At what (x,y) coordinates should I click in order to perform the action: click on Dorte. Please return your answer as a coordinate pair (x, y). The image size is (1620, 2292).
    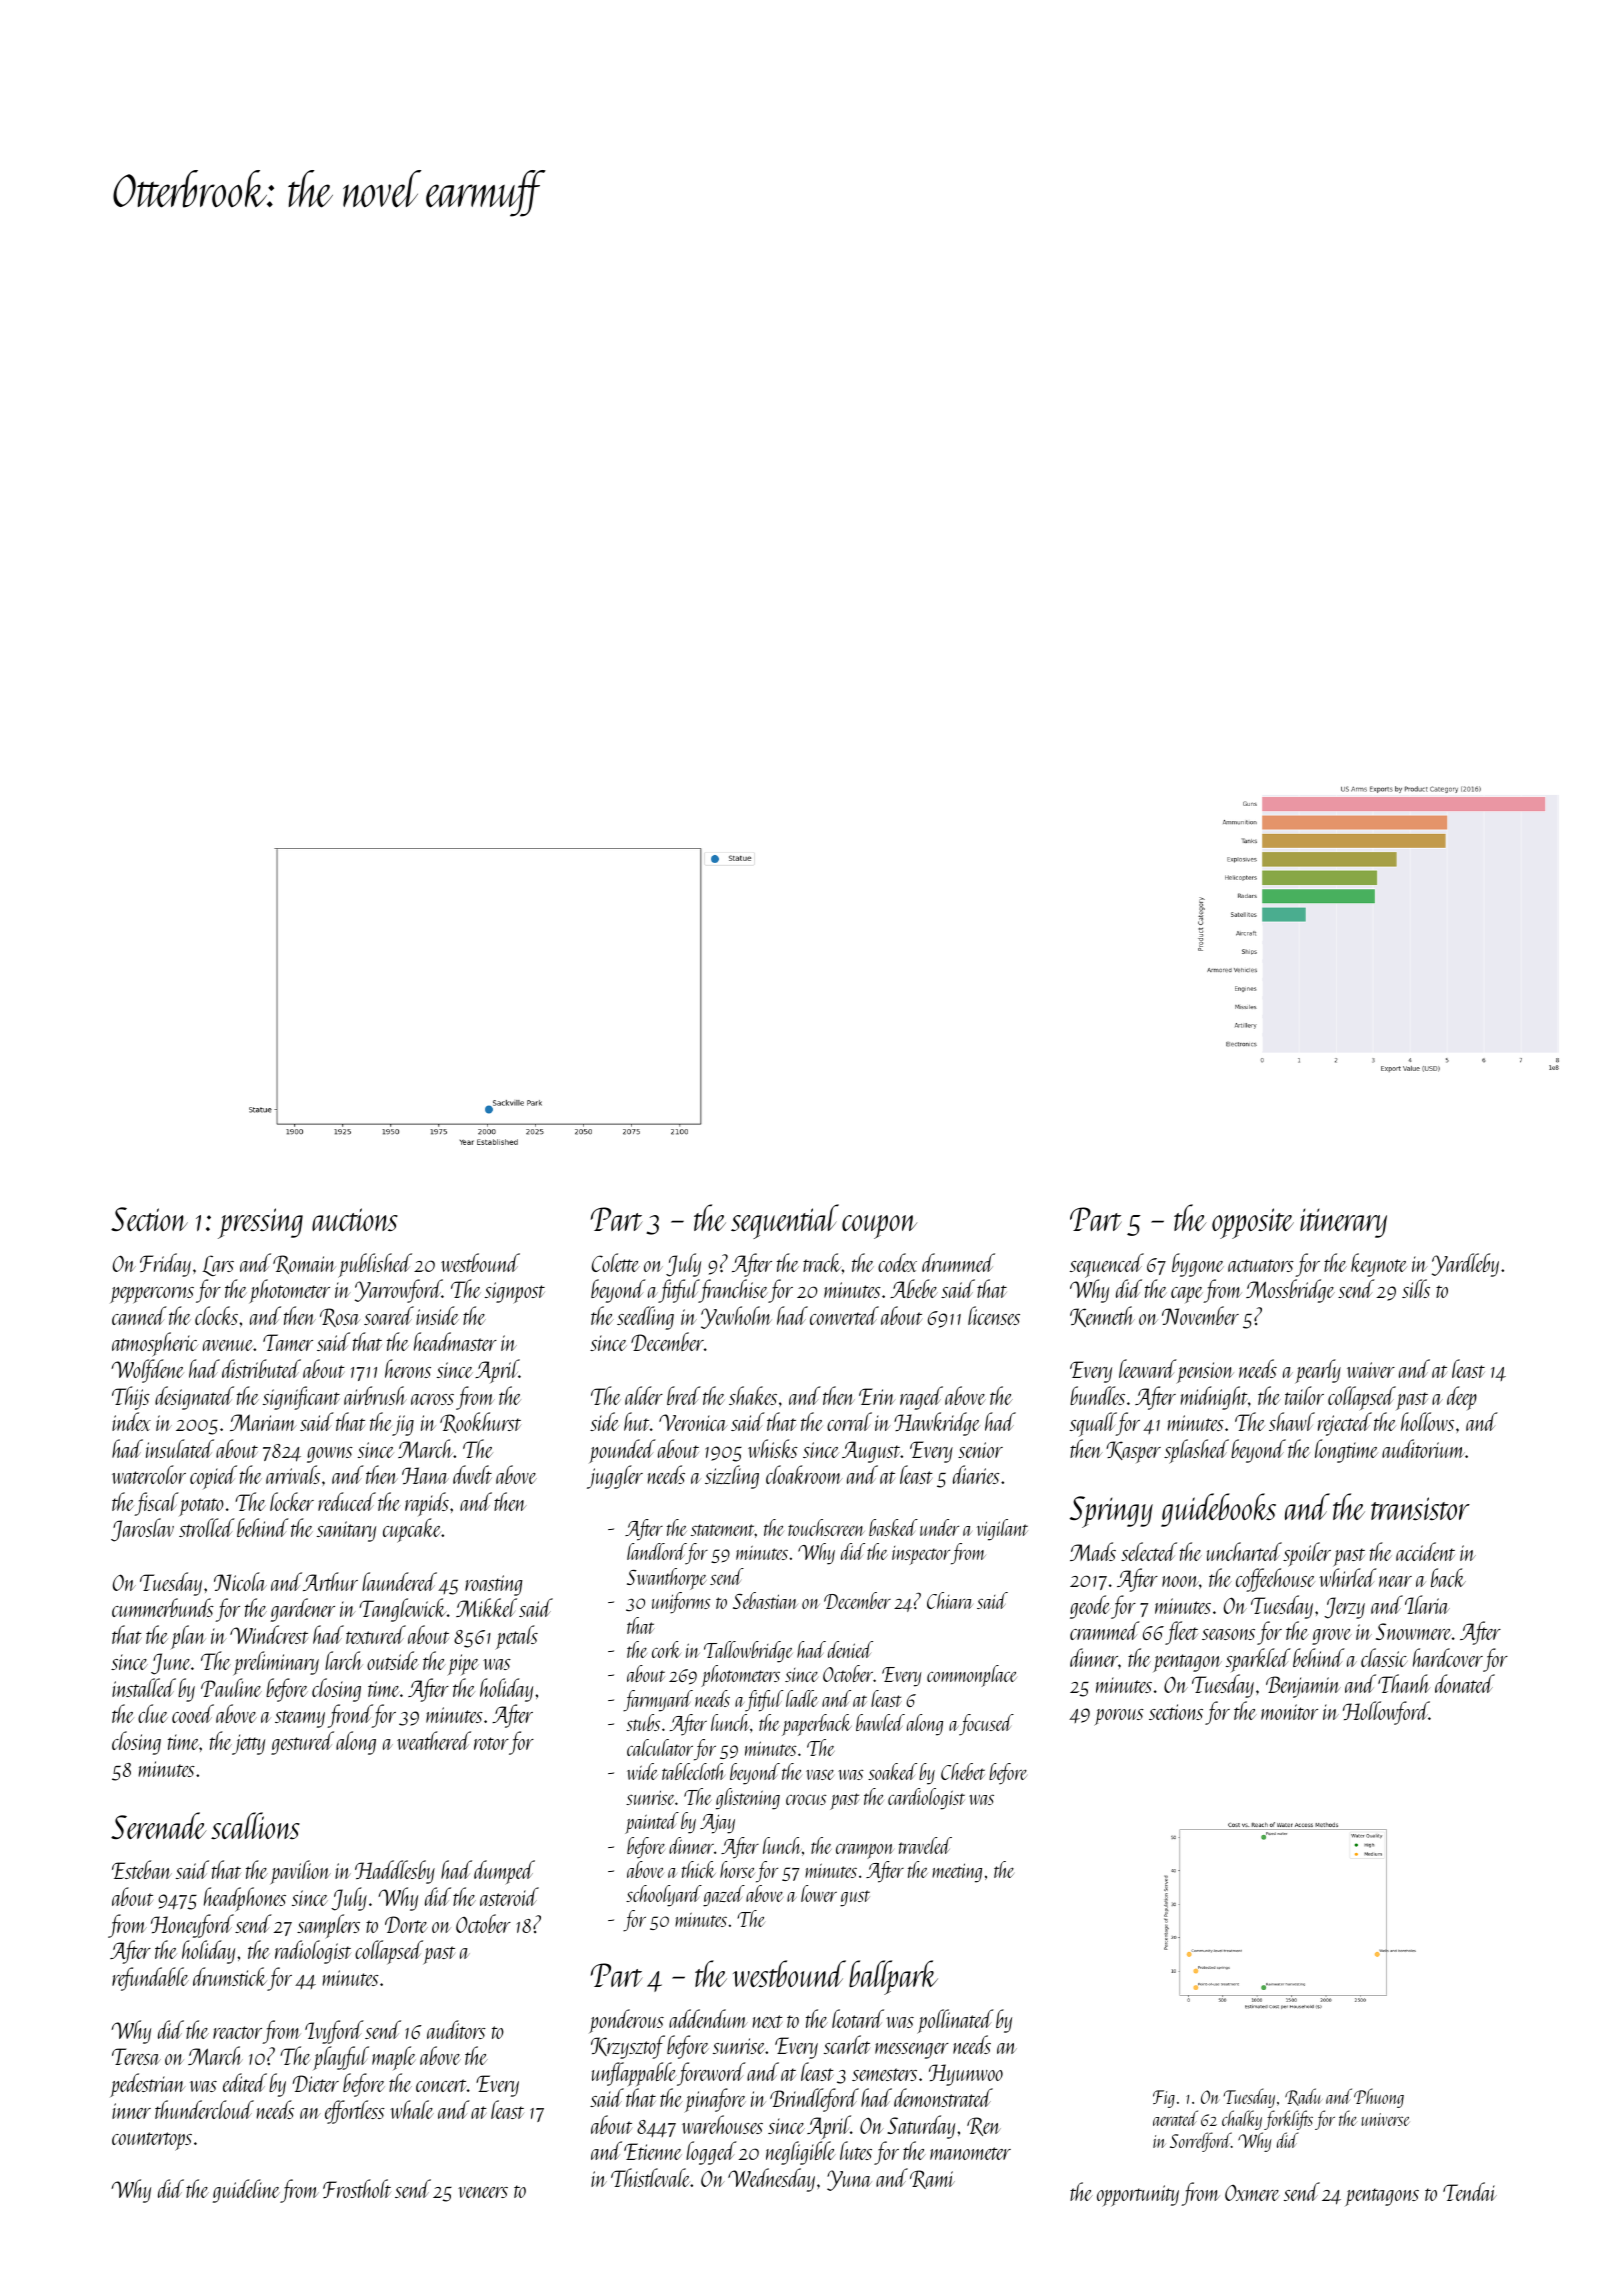
    Looking at the image, I should click on (406, 1924).
